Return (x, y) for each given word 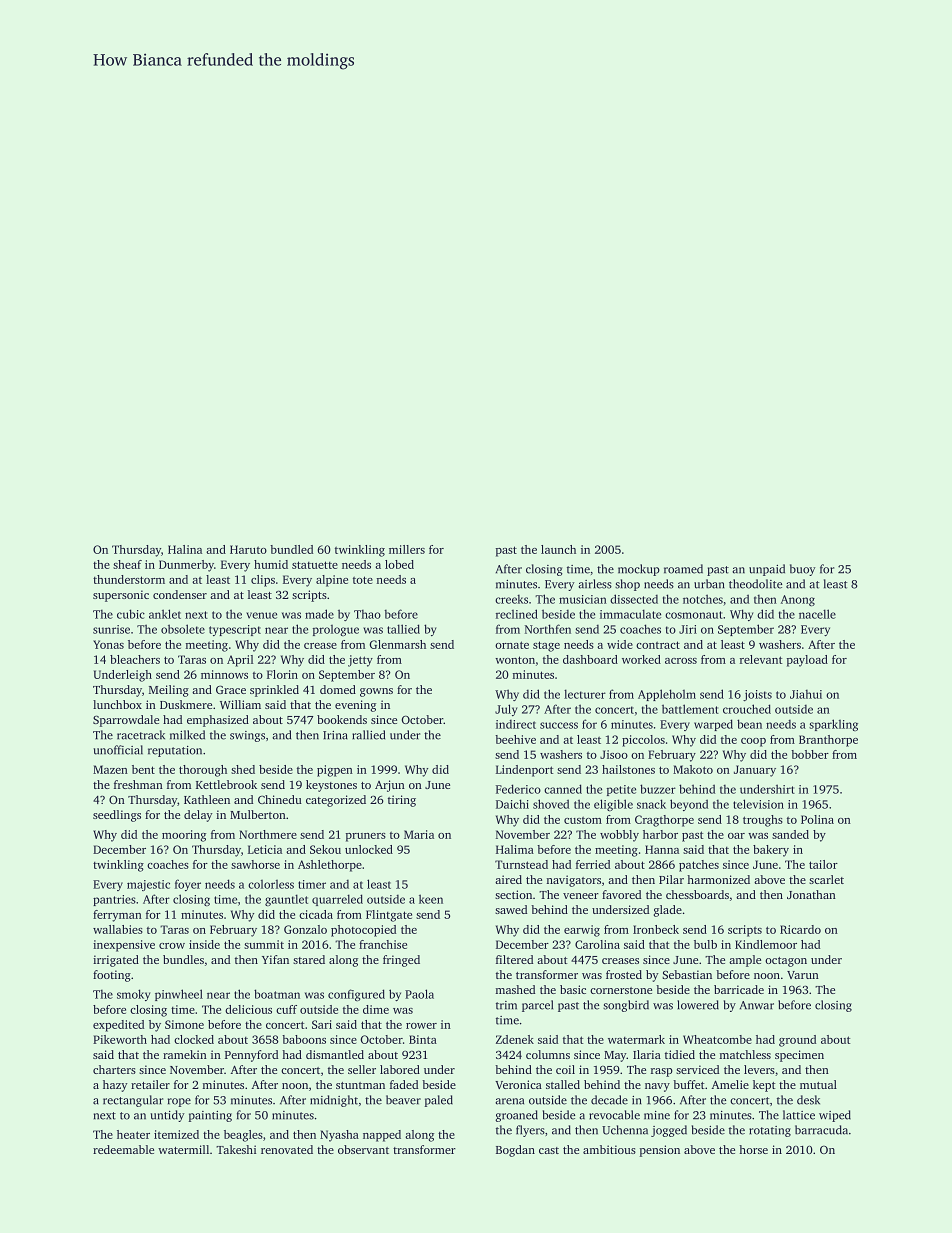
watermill (183, 1149)
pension (660, 1151)
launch (558, 549)
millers (407, 549)
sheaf (127, 564)
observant (363, 1149)
